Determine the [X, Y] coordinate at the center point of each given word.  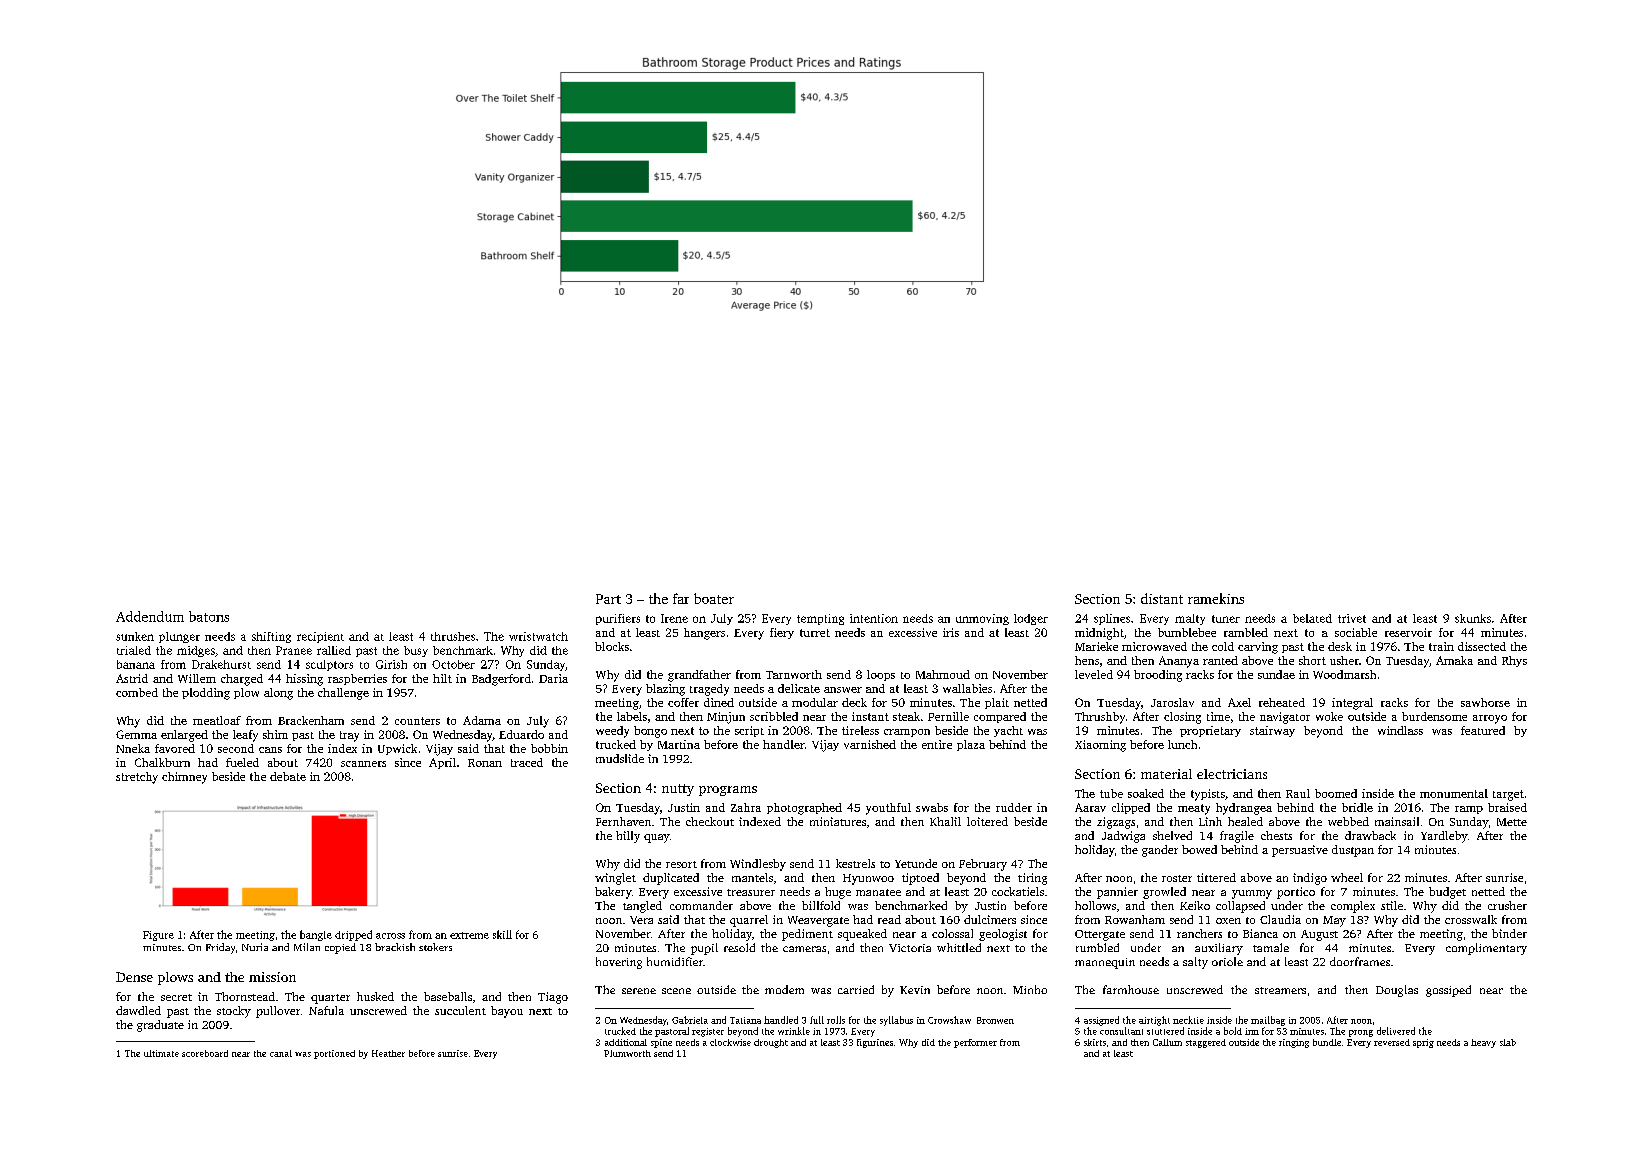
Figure [158, 936]
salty [1195, 963]
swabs [932, 807]
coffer [683, 702]
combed [137, 692]
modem [784, 989]
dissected [1482, 646]
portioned [334, 1054]
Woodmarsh [1344, 674]
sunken [135, 636]
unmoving [982, 619]
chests [1276, 835]
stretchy [137, 778]
